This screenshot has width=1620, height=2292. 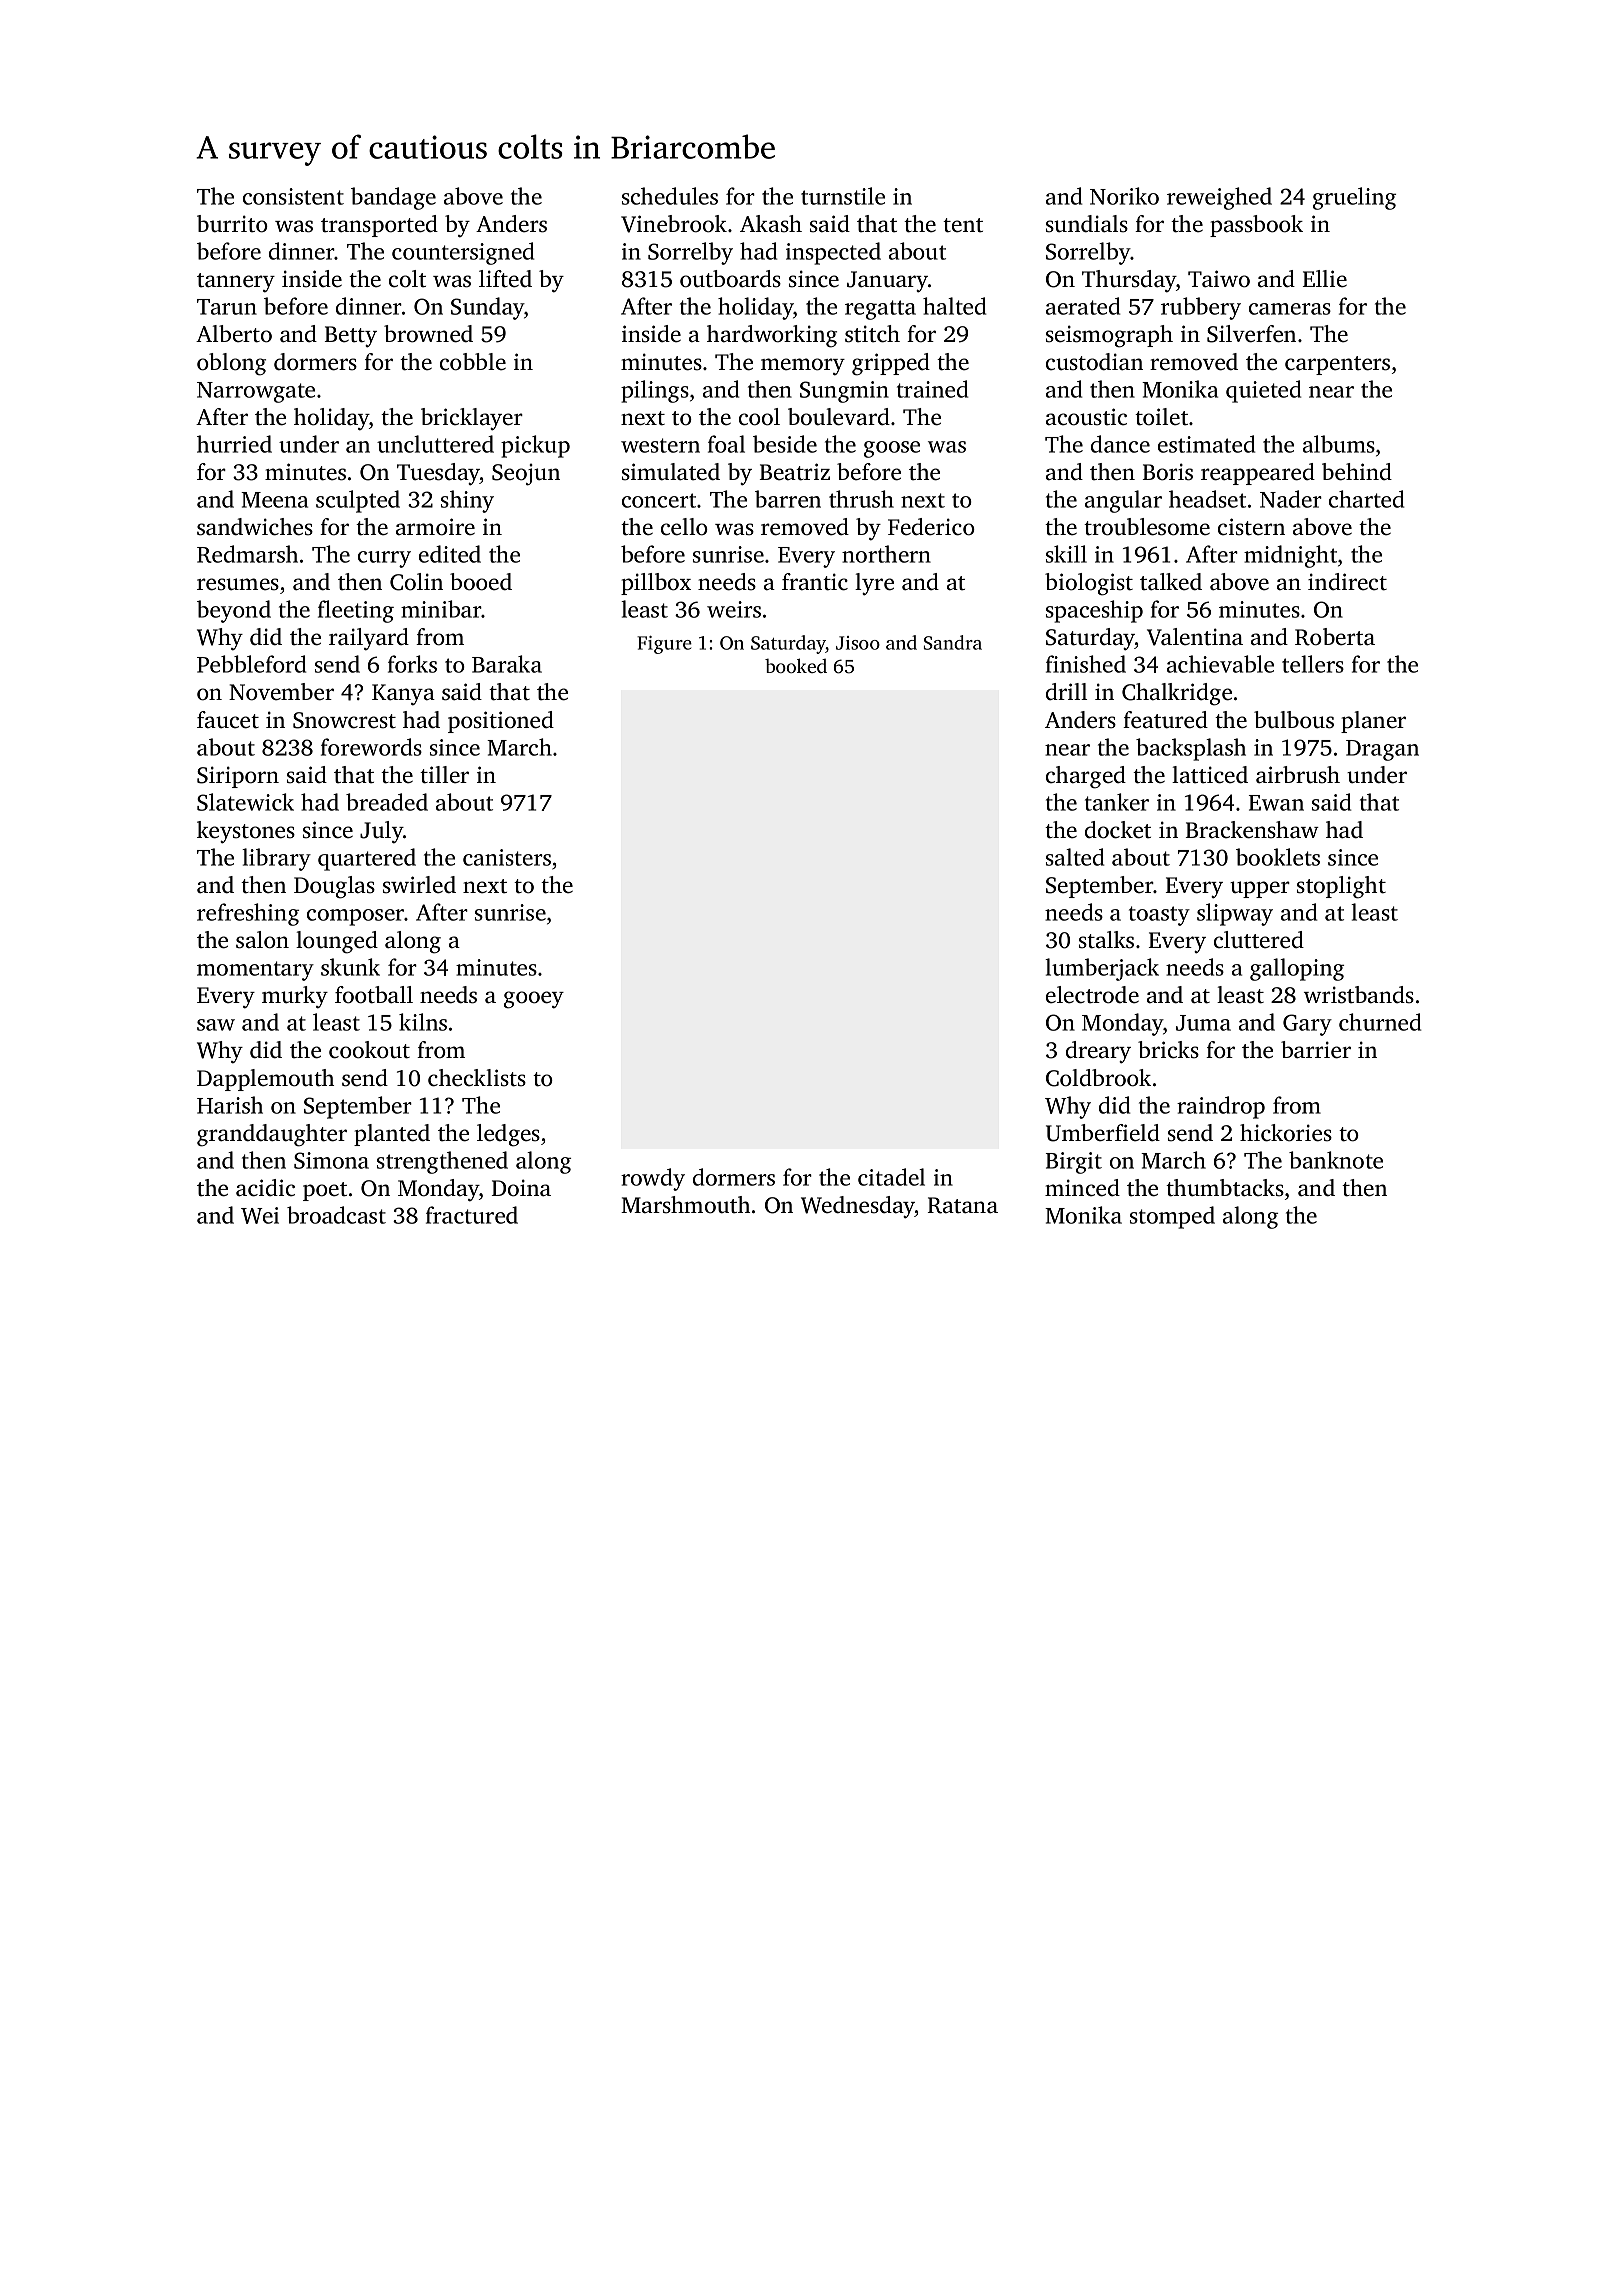 What do you see at coordinates (1195, 637) in the screenshot?
I see `Valentina` at bounding box center [1195, 637].
